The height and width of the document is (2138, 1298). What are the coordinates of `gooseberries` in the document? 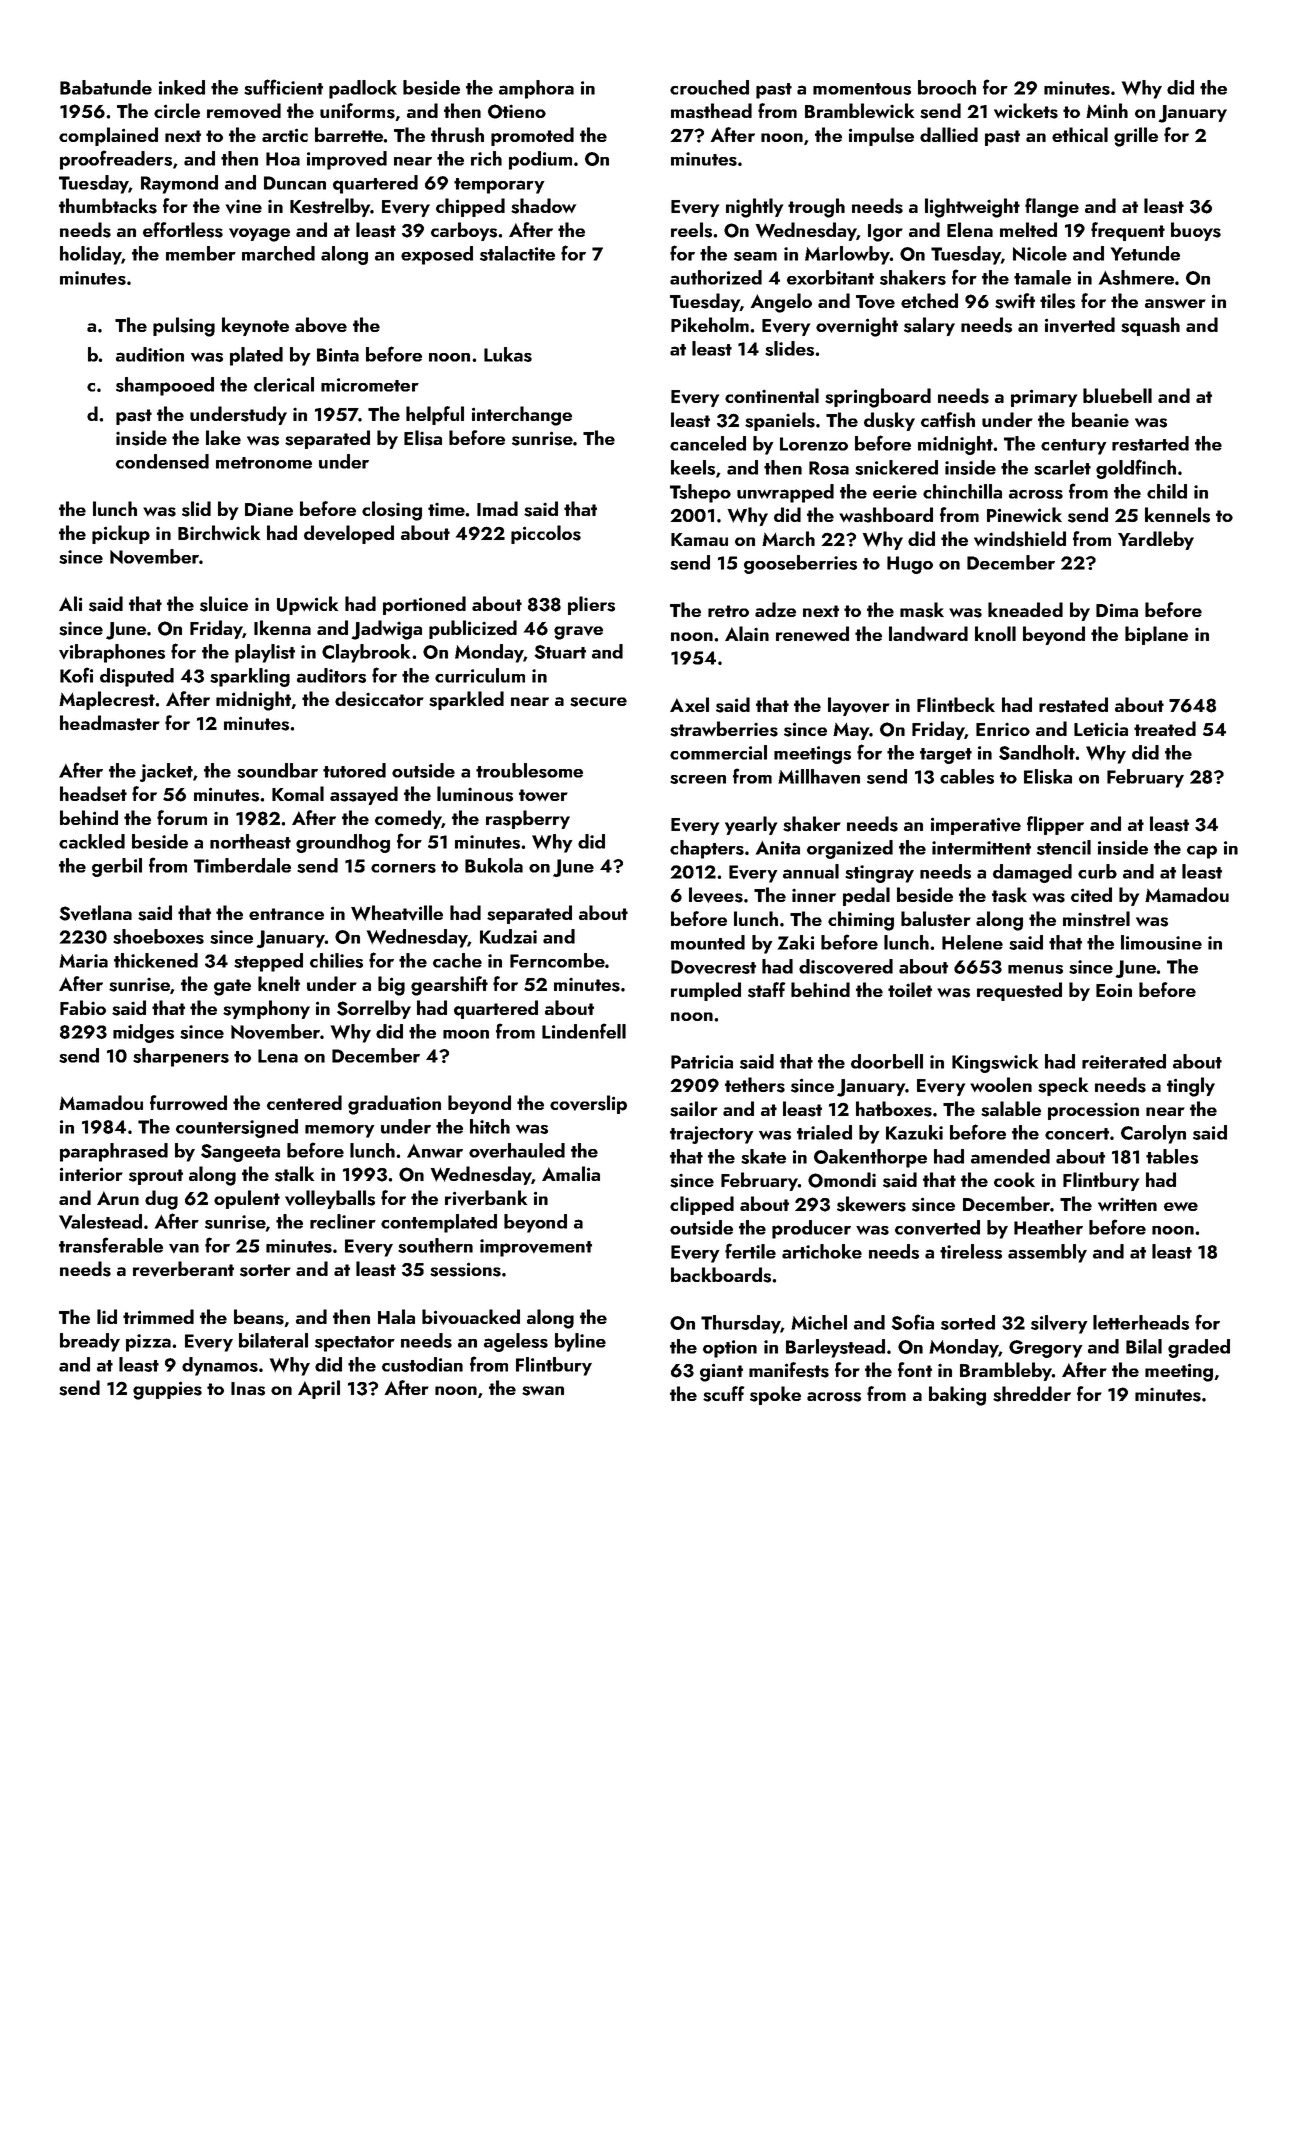 It's located at (800, 564).
